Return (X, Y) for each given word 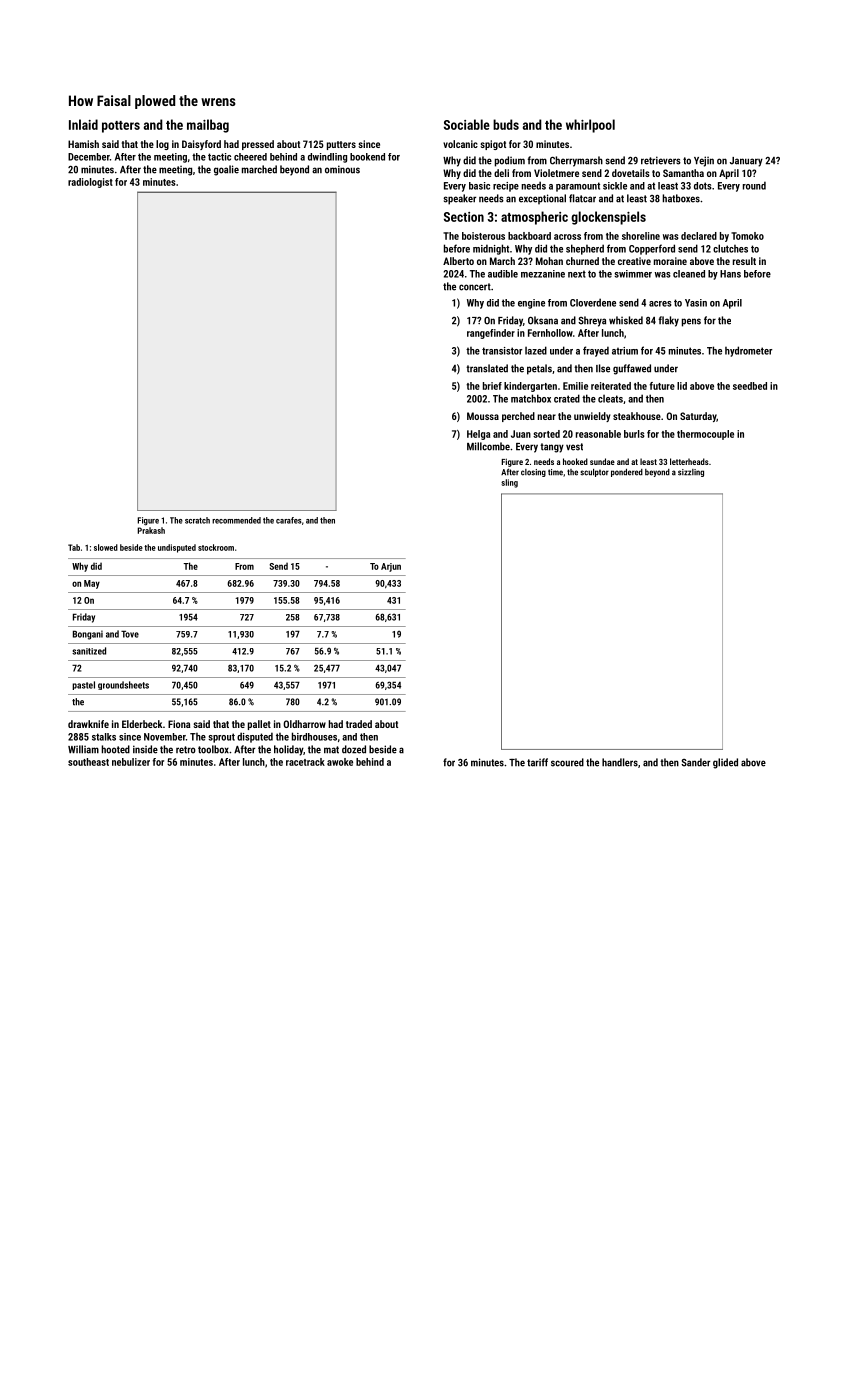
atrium (625, 351)
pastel (83, 685)
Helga (478, 435)
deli (501, 173)
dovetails (631, 173)
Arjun (391, 567)
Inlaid (83, 124)
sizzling (691, 473)
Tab (74, 547)
